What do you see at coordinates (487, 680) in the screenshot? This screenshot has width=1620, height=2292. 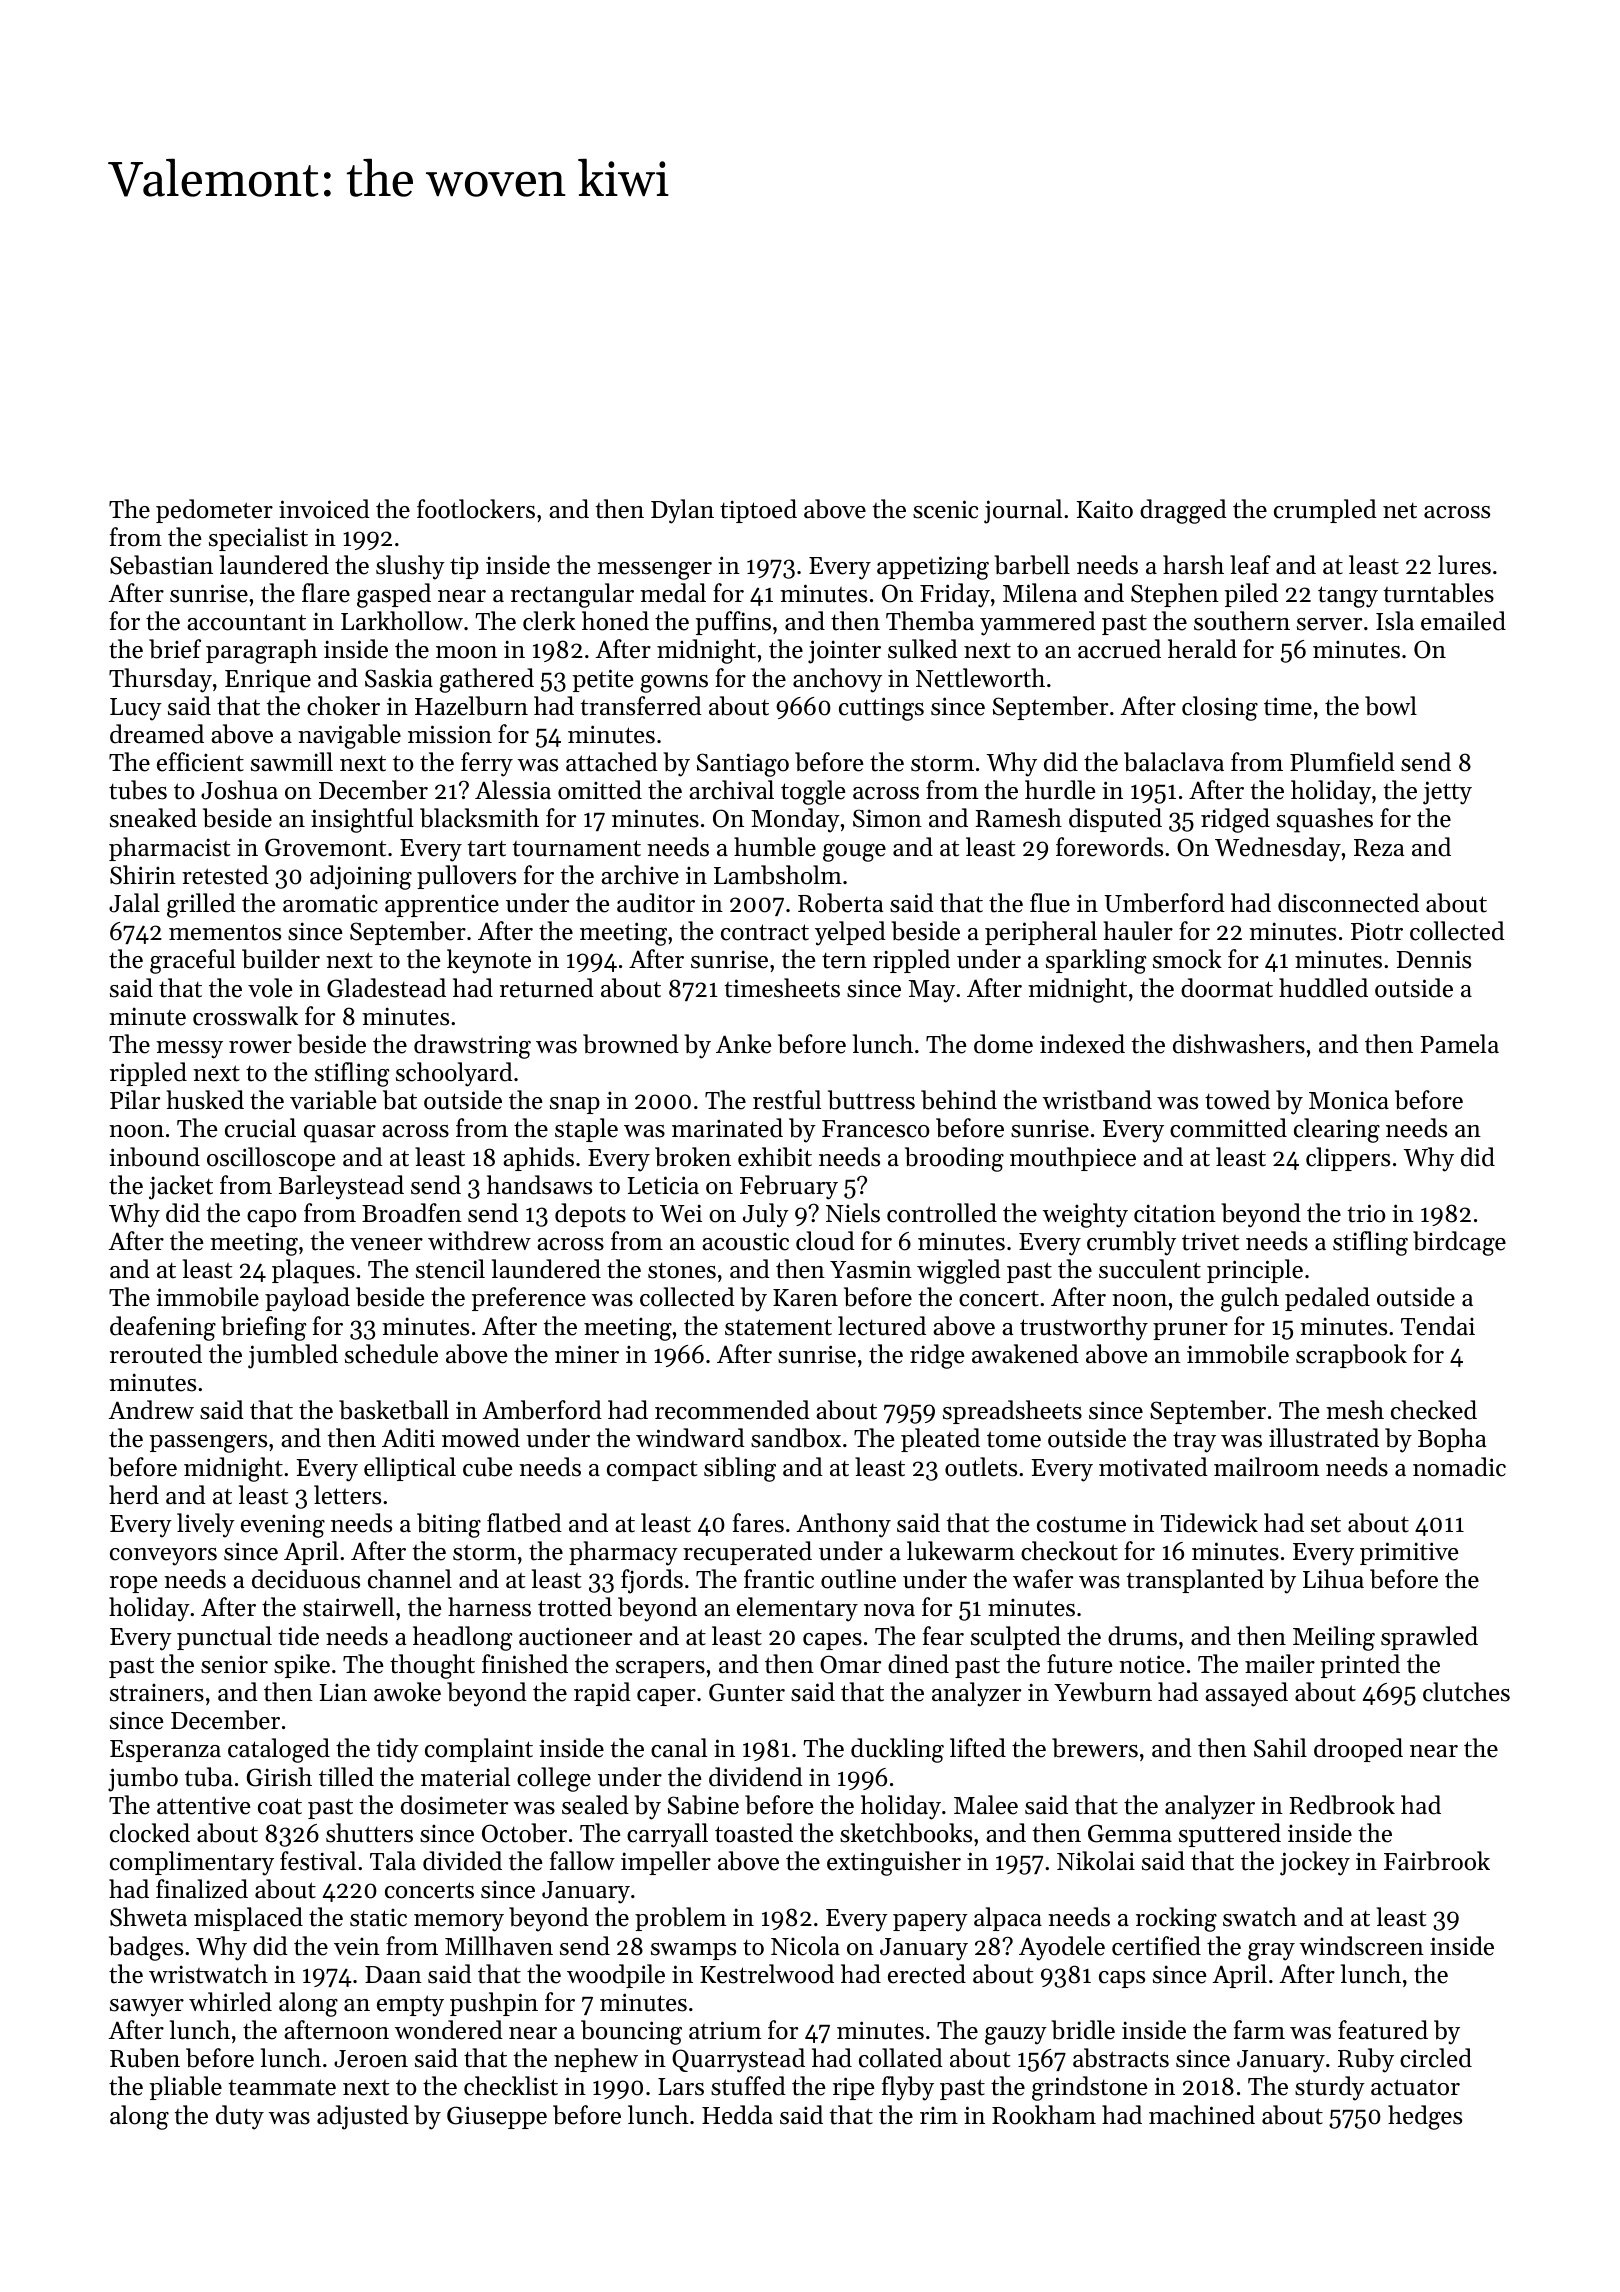 I see `gathered` at bounding box center [487, 680].
